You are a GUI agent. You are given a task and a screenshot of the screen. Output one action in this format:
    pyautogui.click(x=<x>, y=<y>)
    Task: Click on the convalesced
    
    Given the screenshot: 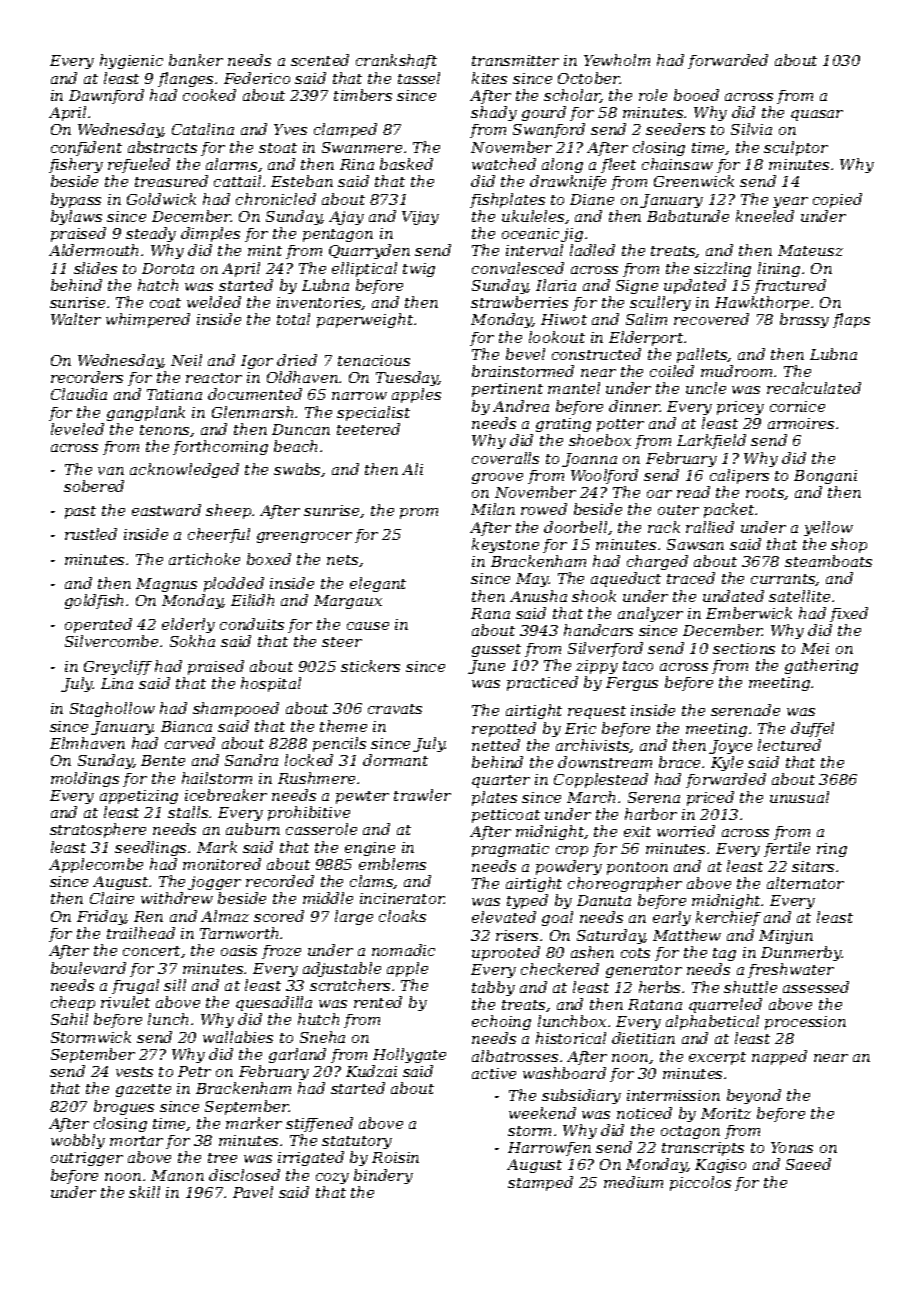 What is the action you would take?
    pyautogui.click(x=518, y=268)
